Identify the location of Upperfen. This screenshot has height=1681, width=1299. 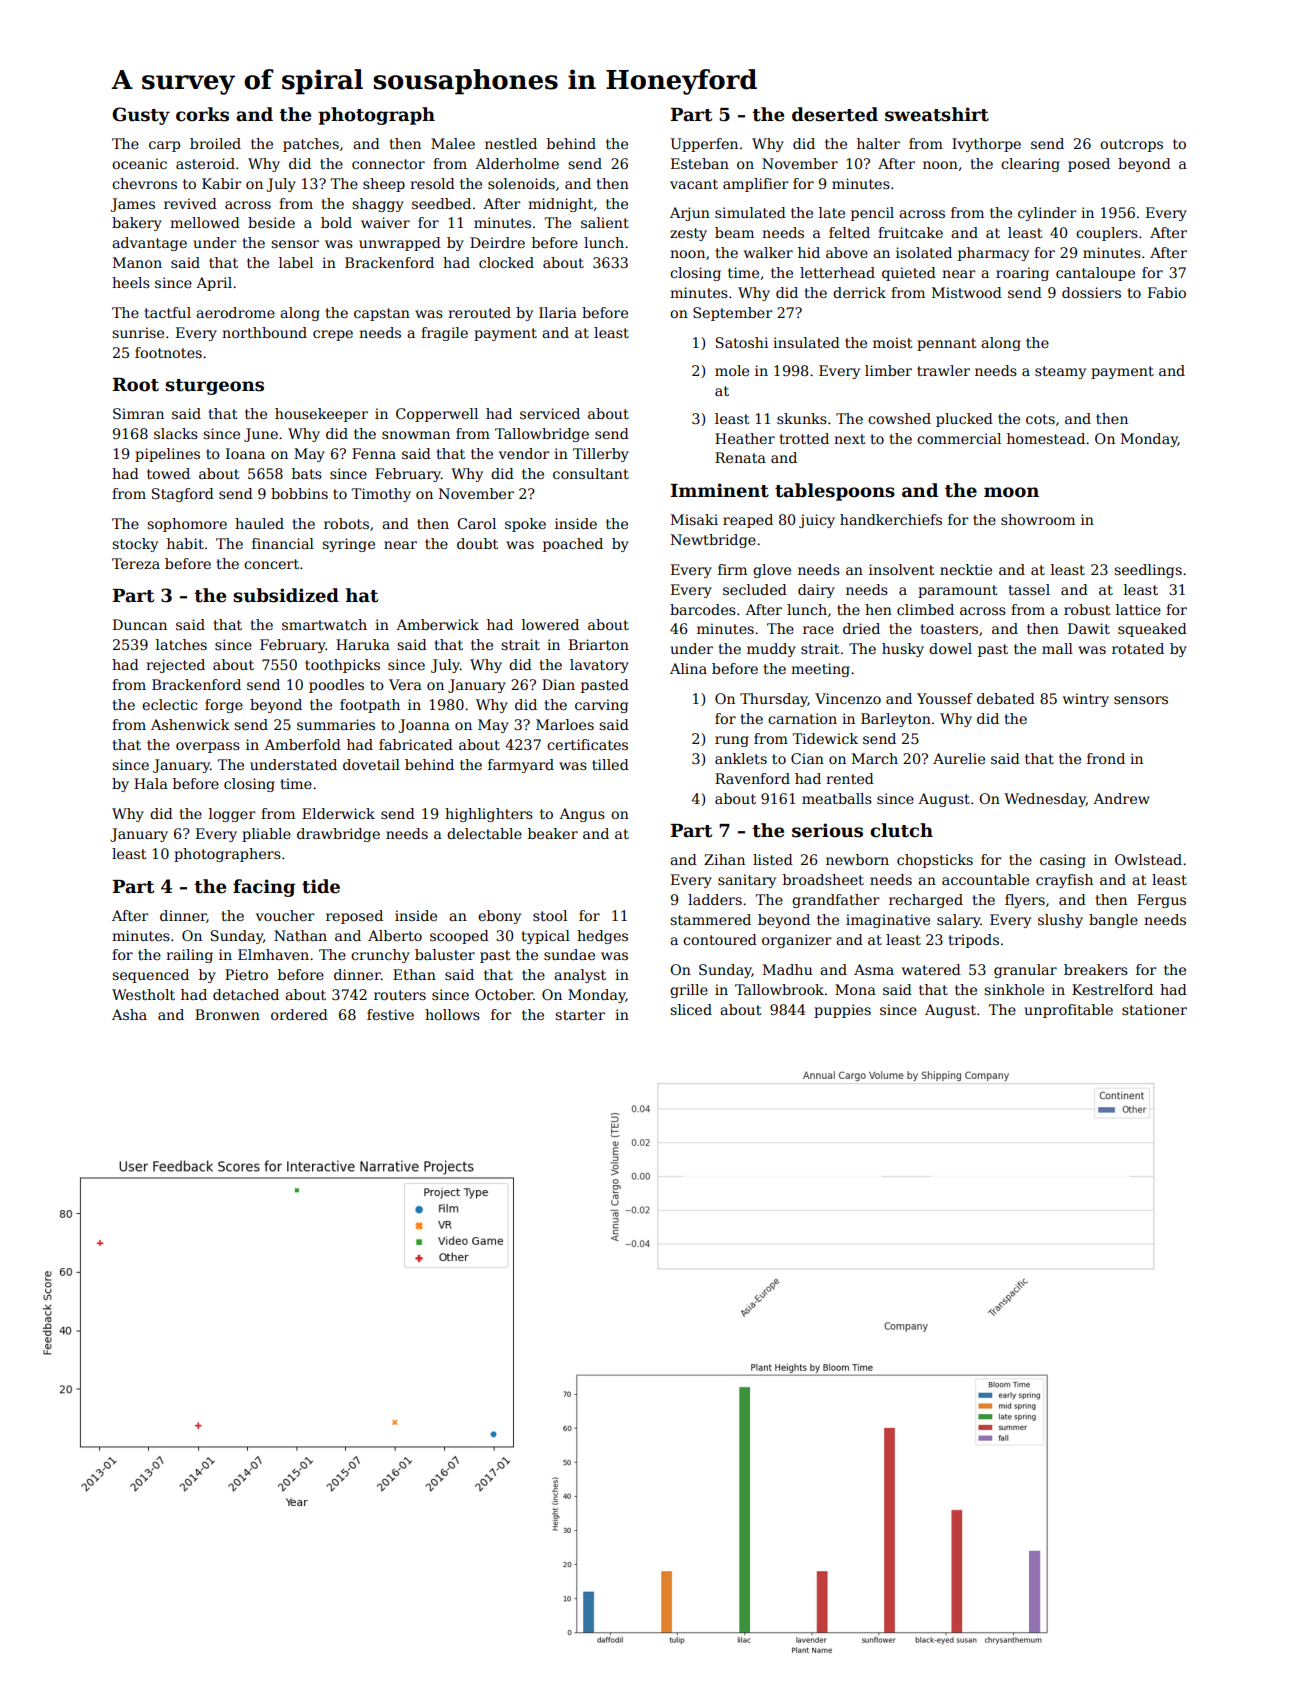
(704, 145).
